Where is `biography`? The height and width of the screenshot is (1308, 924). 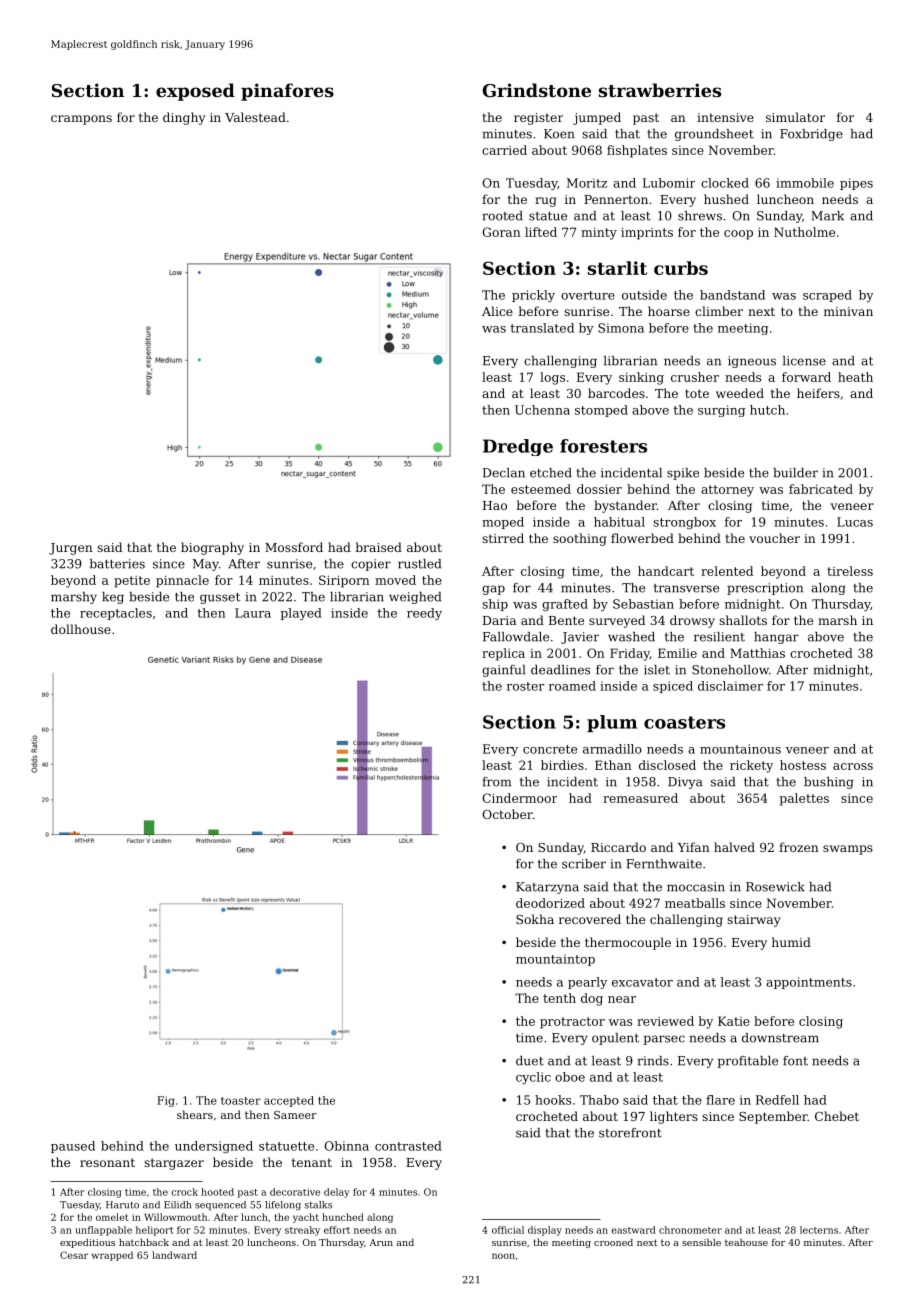
biography is located at coordinates (212, 548).
